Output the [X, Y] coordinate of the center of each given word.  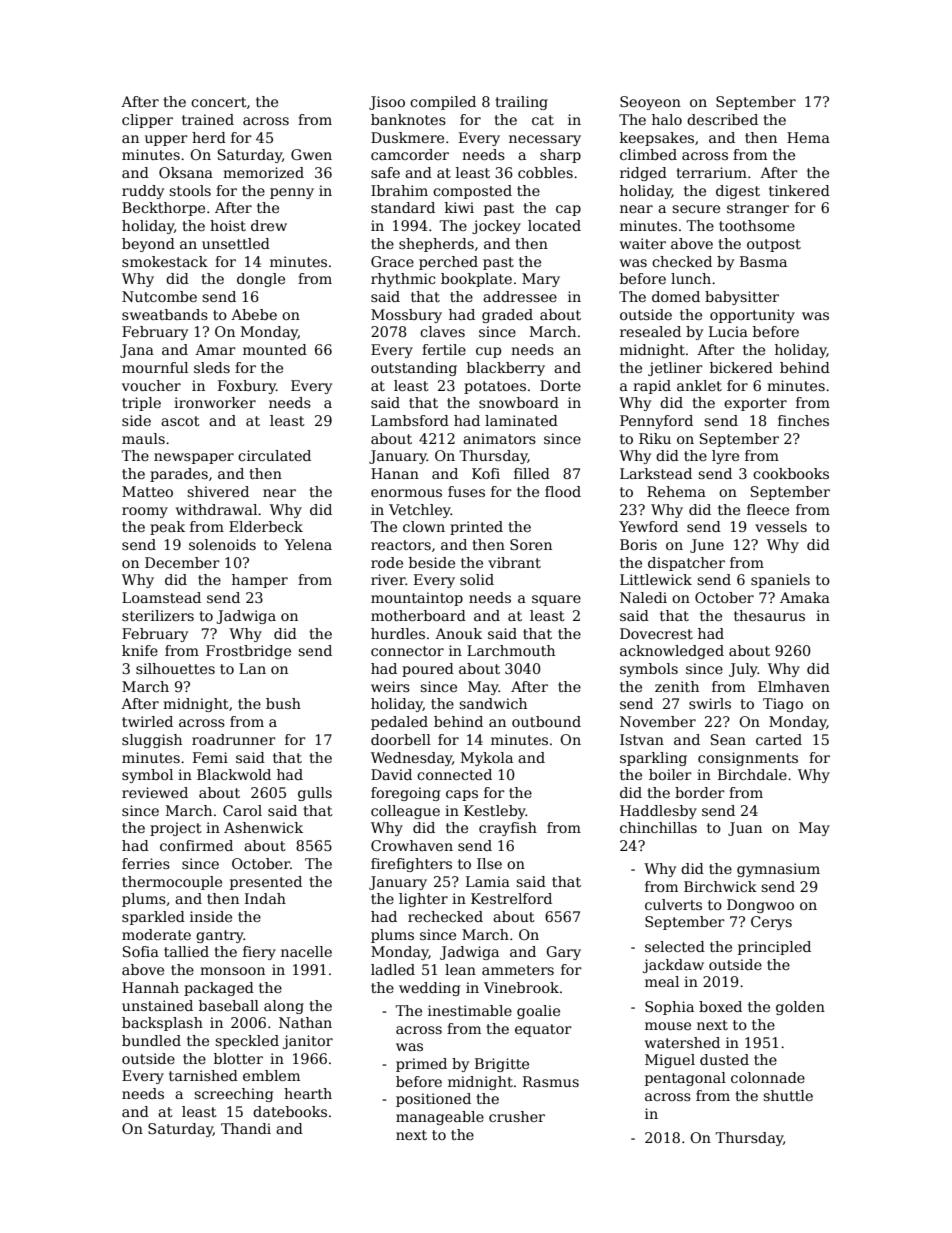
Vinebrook [521, 987]
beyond [148, 245]
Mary [541, 280]
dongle [261, 280]
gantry [220, 936]
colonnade [768, 1077]
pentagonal [685, 1079]
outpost [774, 245]
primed [421, 1065]
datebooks [290, 1111]
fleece [768, 509]
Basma [763, 261]
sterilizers [158, 615]
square [556, 600]
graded [507, 316]
